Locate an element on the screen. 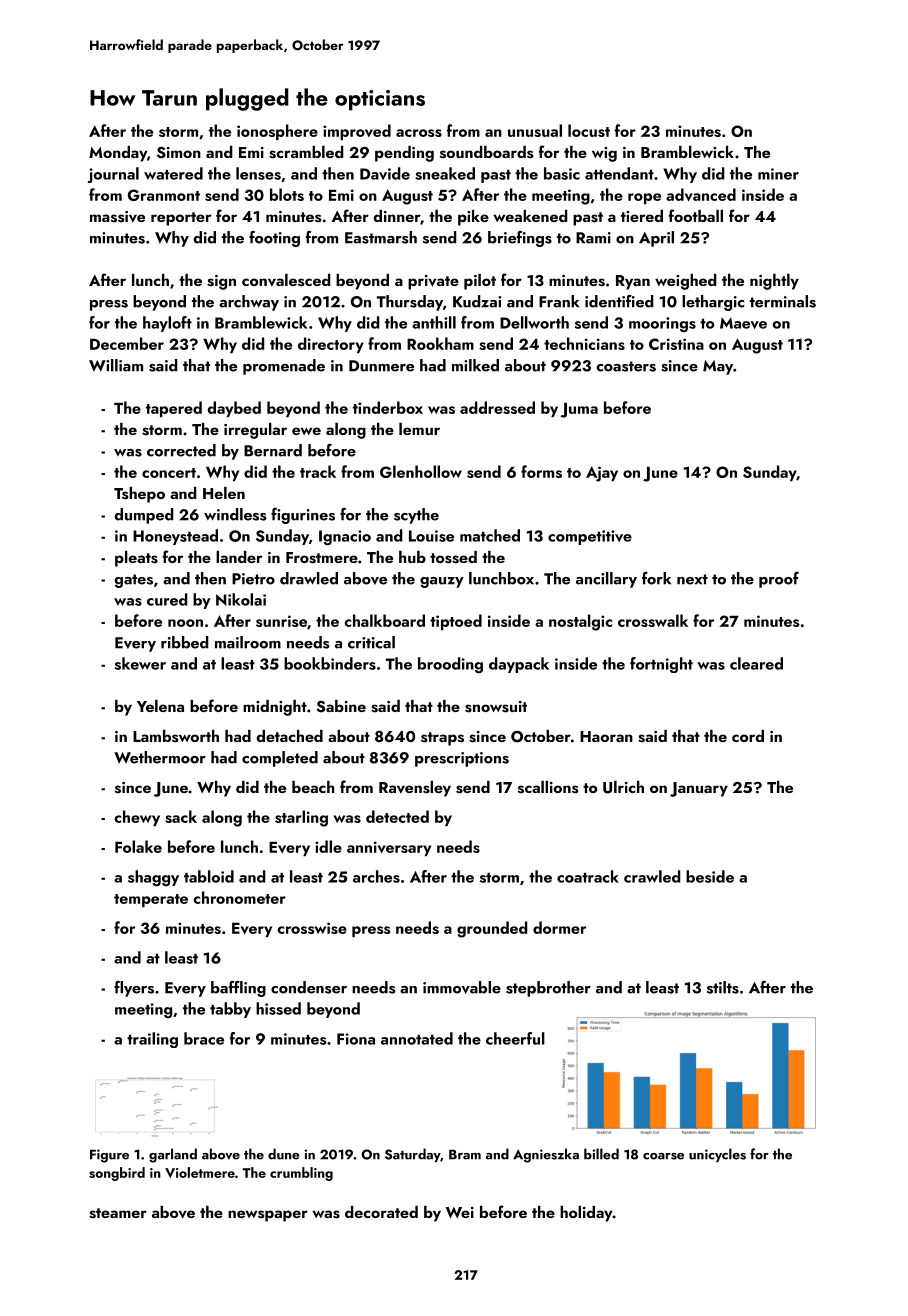 This screenshot has width=908, height=1316. tabloid is located at coordinates (209, 876).
